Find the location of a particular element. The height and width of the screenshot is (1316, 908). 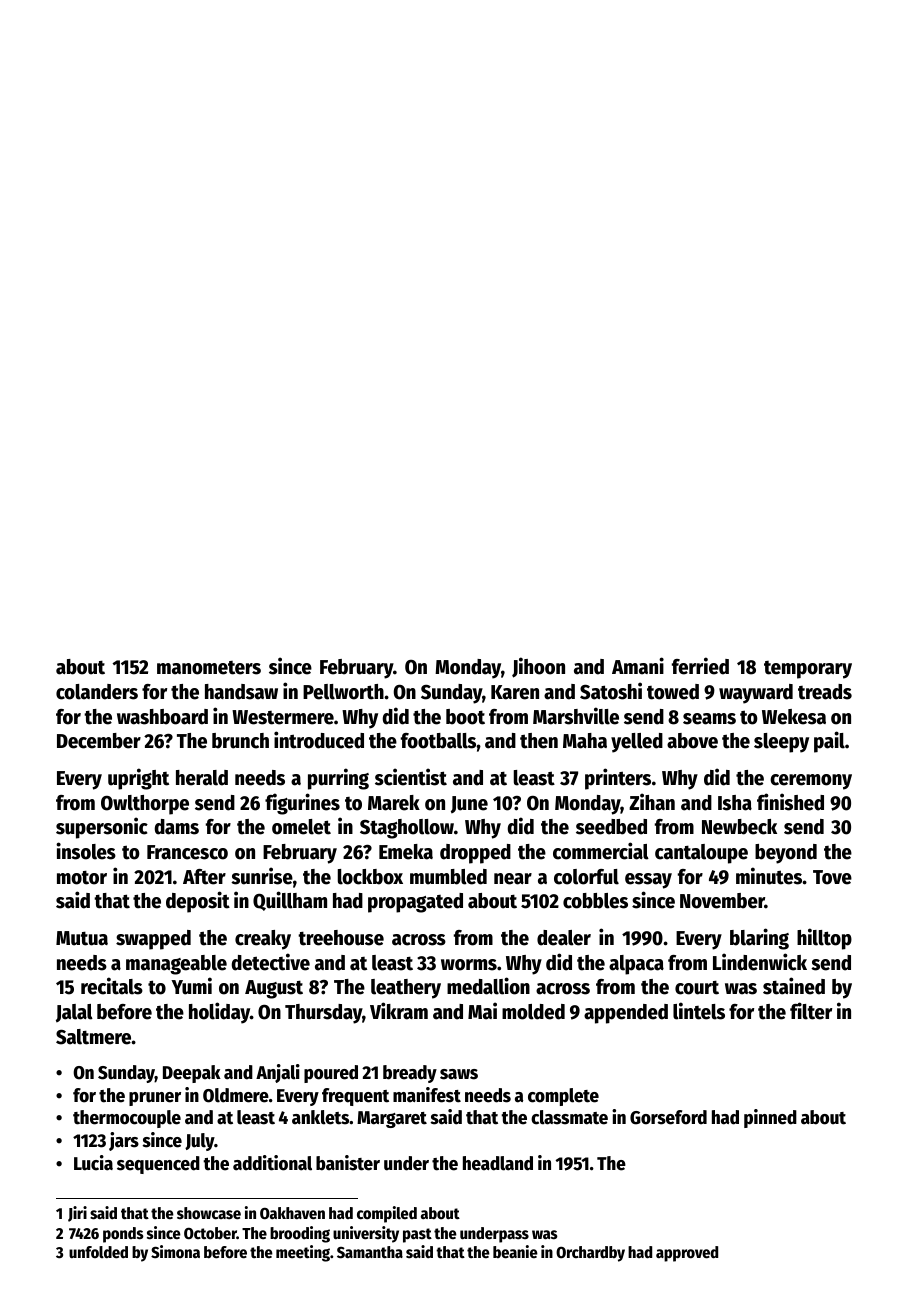

motor is located at coordinates (82, 877).
